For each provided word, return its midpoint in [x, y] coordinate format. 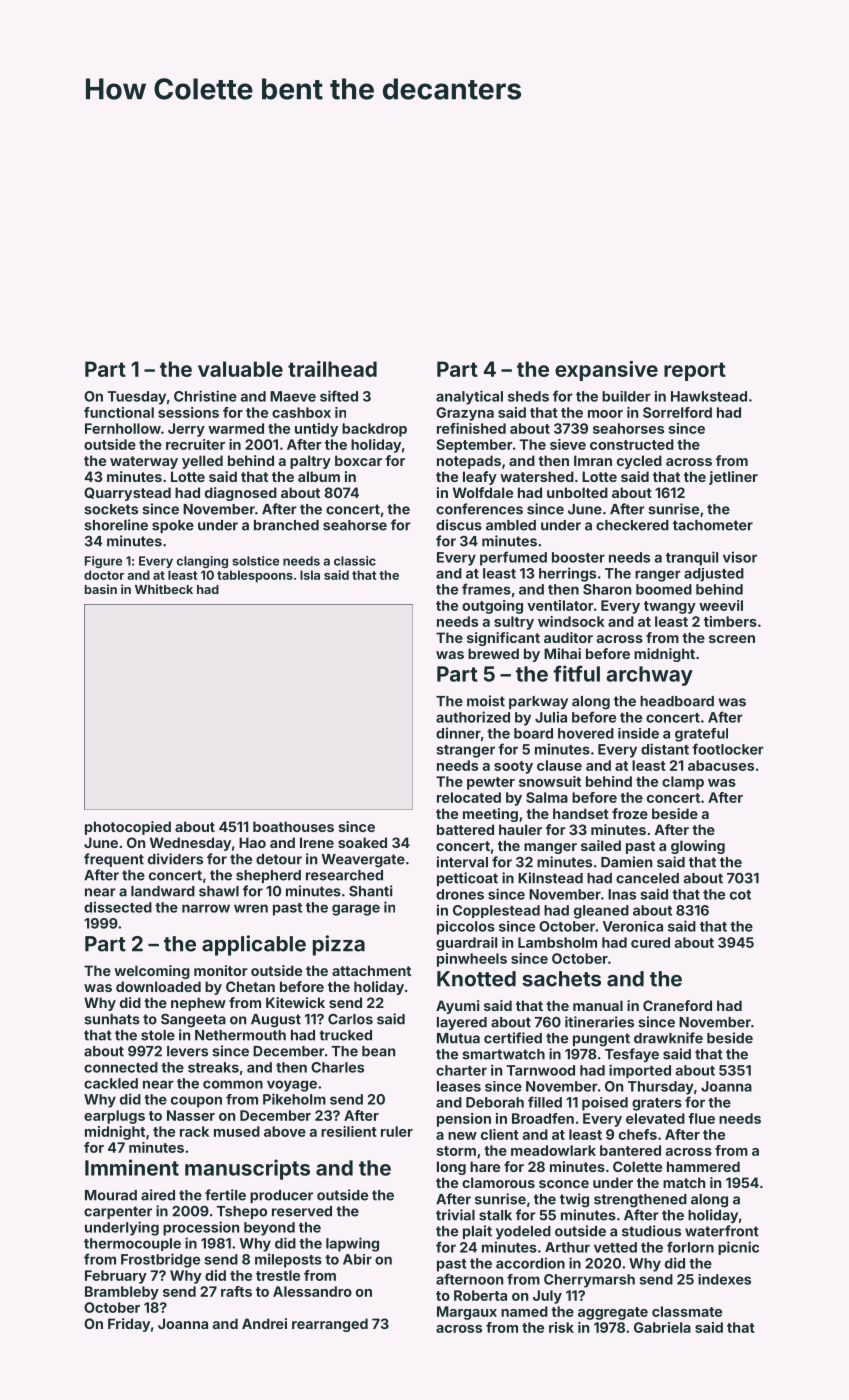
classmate [687, 1311]
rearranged [330, 1325]
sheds [528, 396]
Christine [205, 396]
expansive [606, 371]
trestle [278, 1275]
